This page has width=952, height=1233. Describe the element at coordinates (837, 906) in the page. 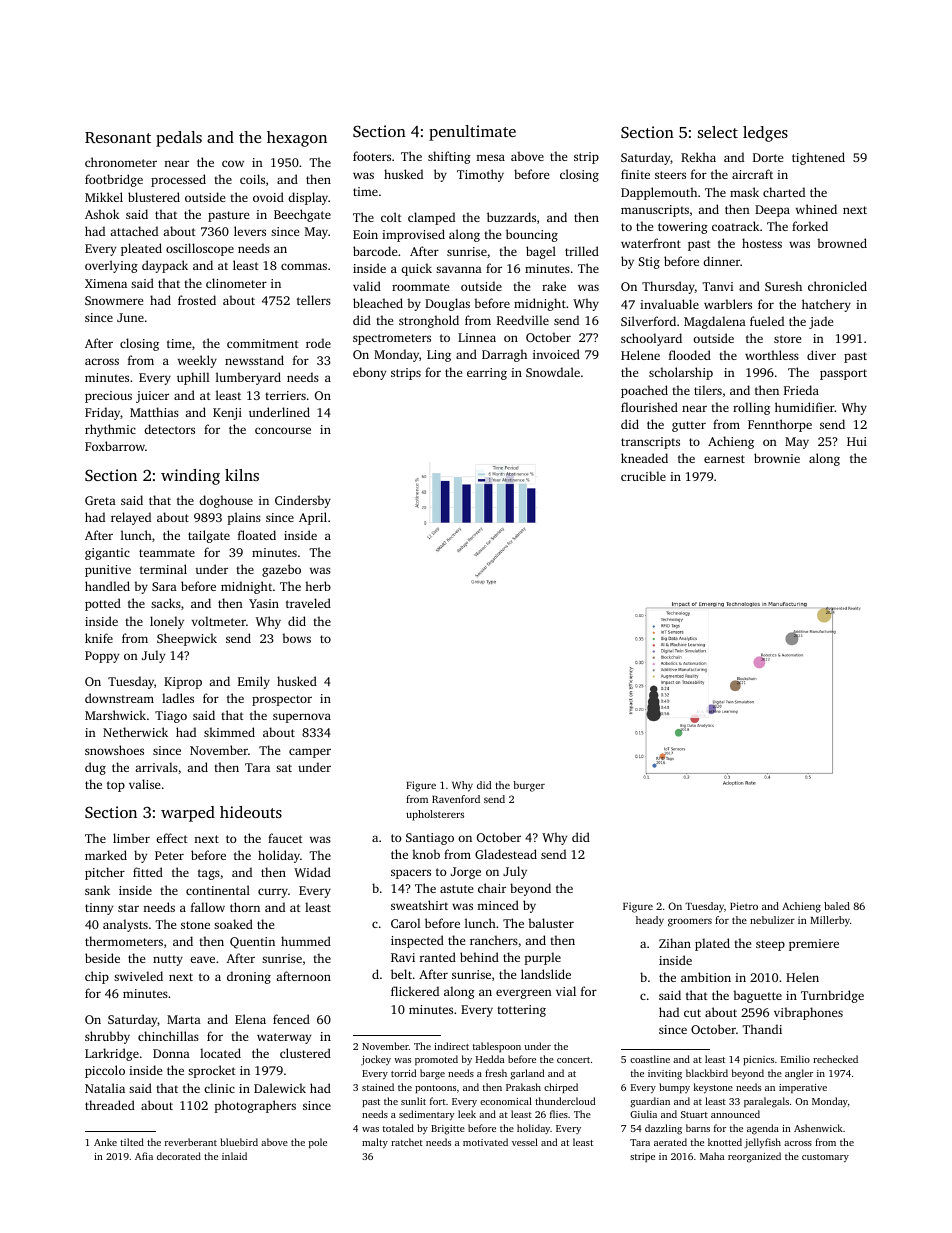

I see `baled` at that location.
